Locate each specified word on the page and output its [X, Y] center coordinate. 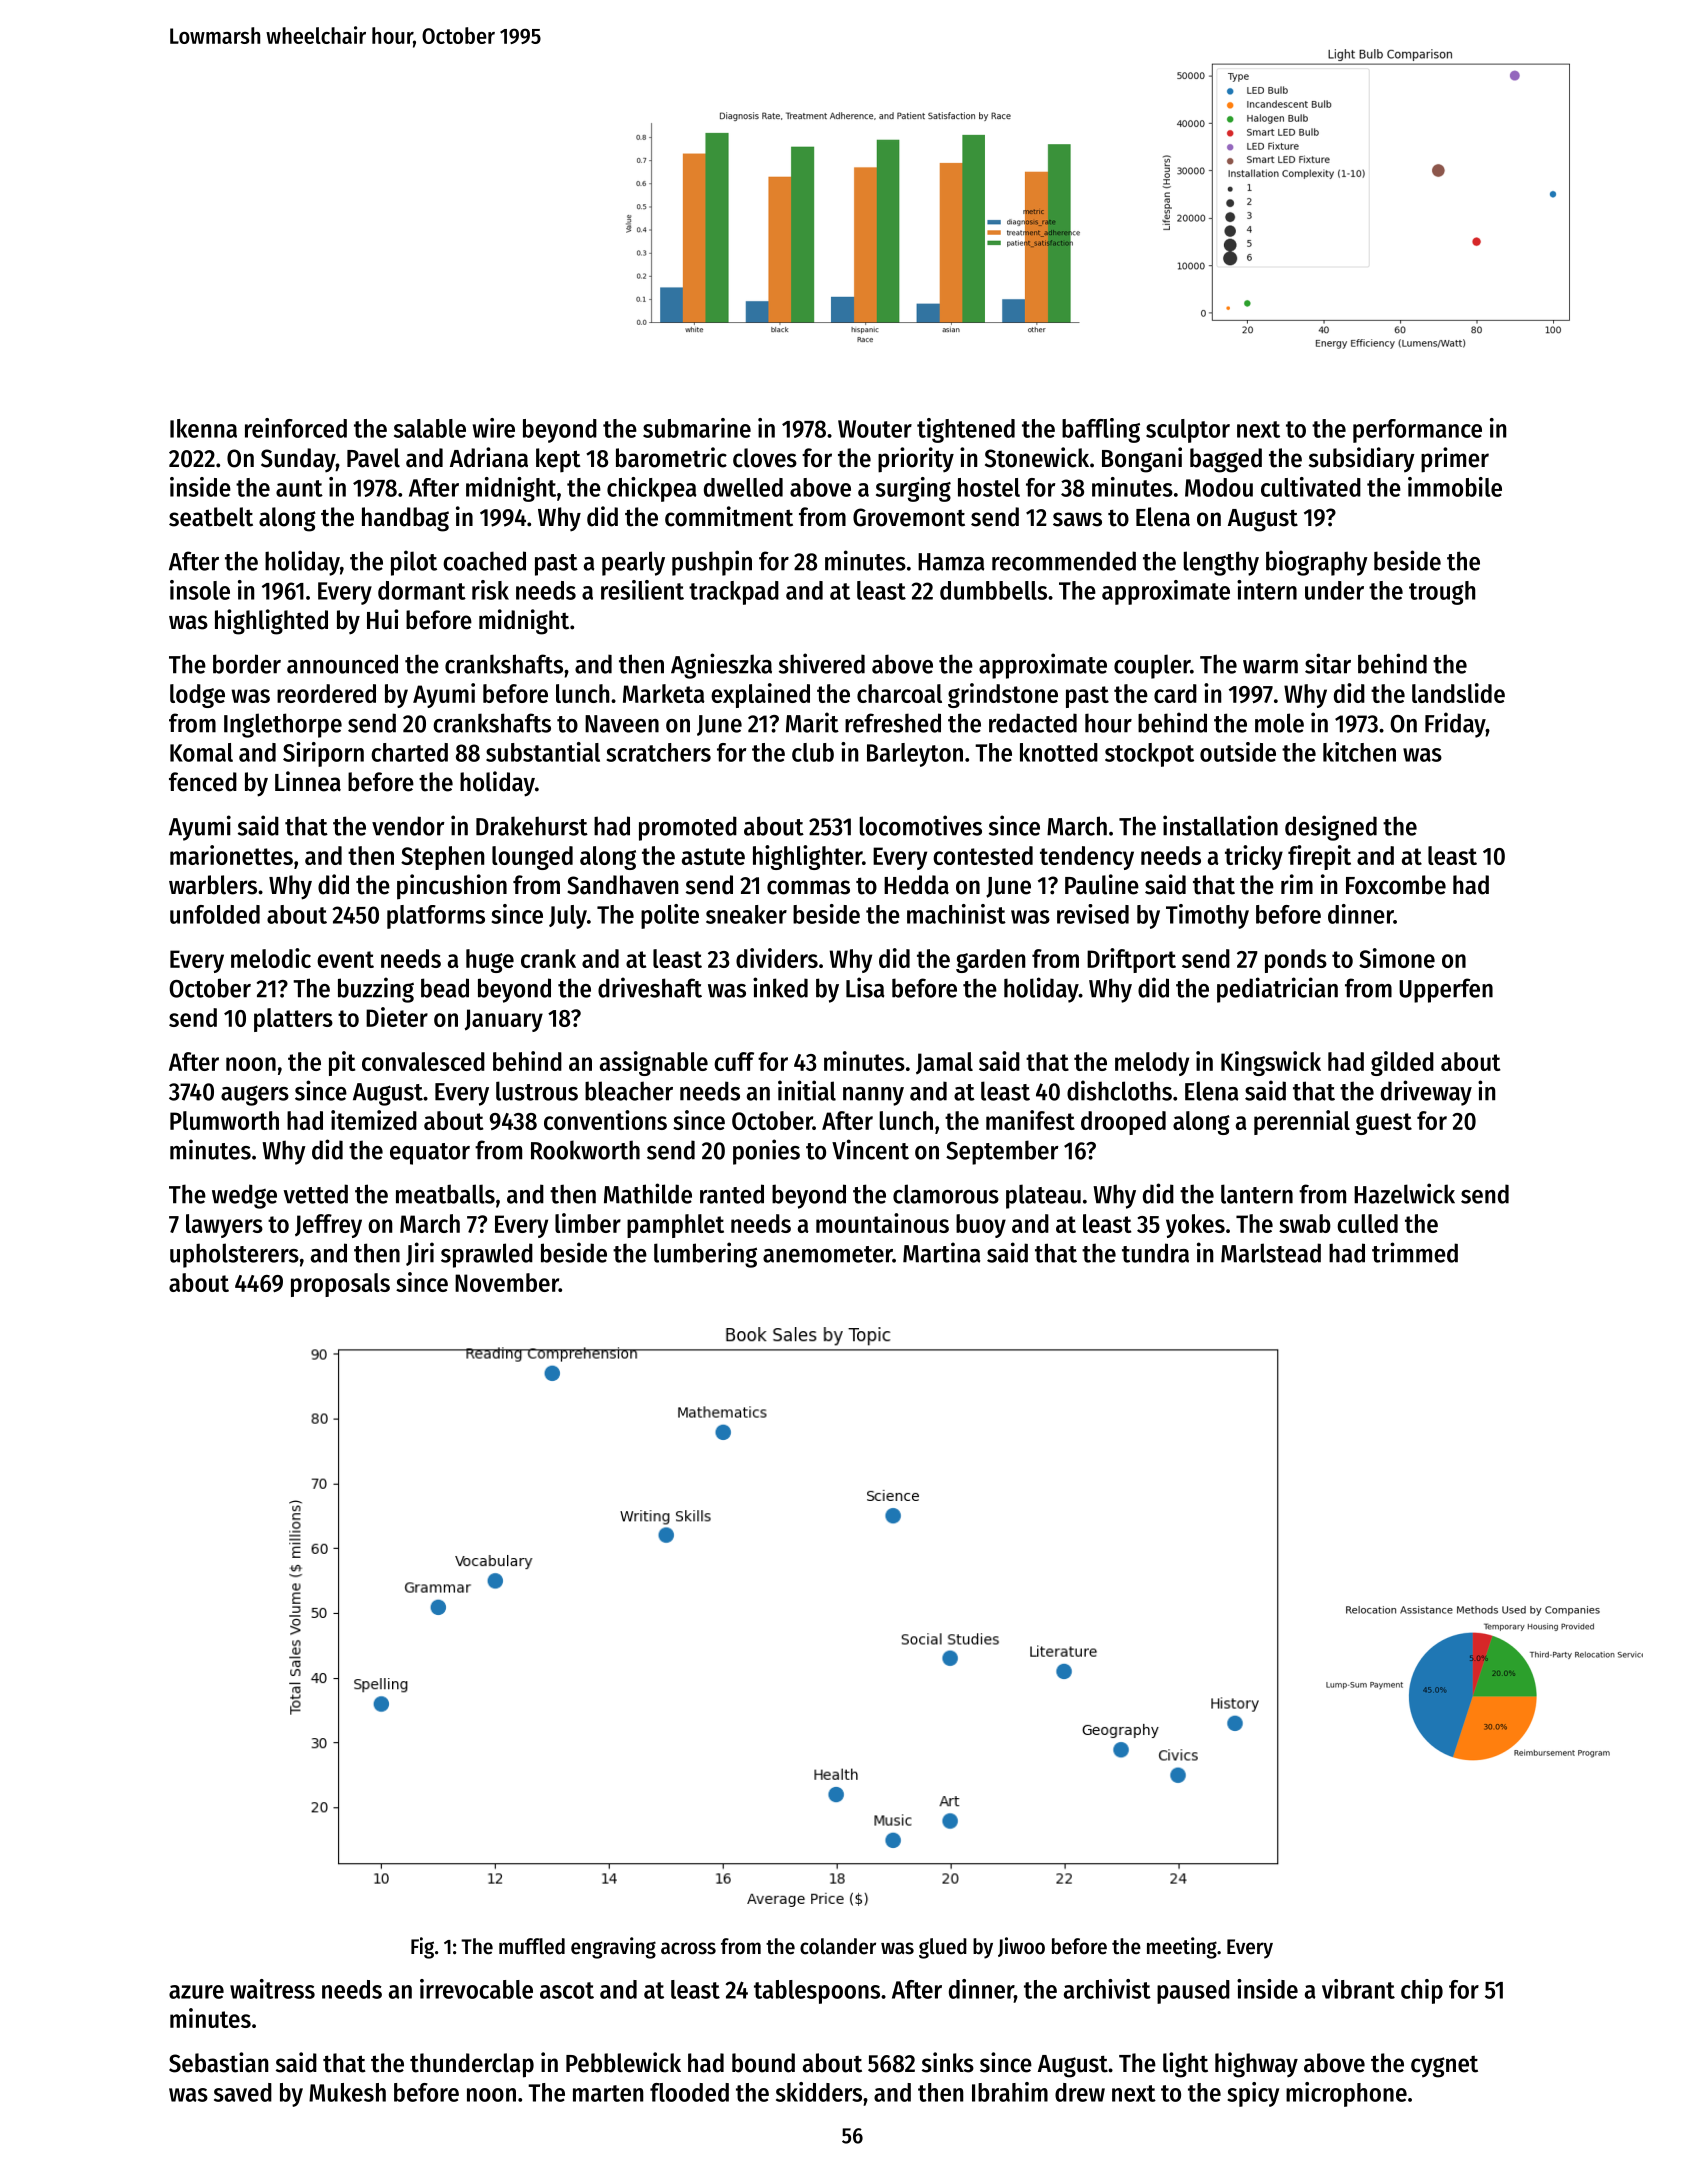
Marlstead [1271, 1253]
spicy [1253, 2094]
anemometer [828, 1254]
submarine [697, 428]
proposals [340, 1285]
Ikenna [203, 428]
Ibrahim [1010, 2092]
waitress [272, 1989]
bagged [1226, 460]
